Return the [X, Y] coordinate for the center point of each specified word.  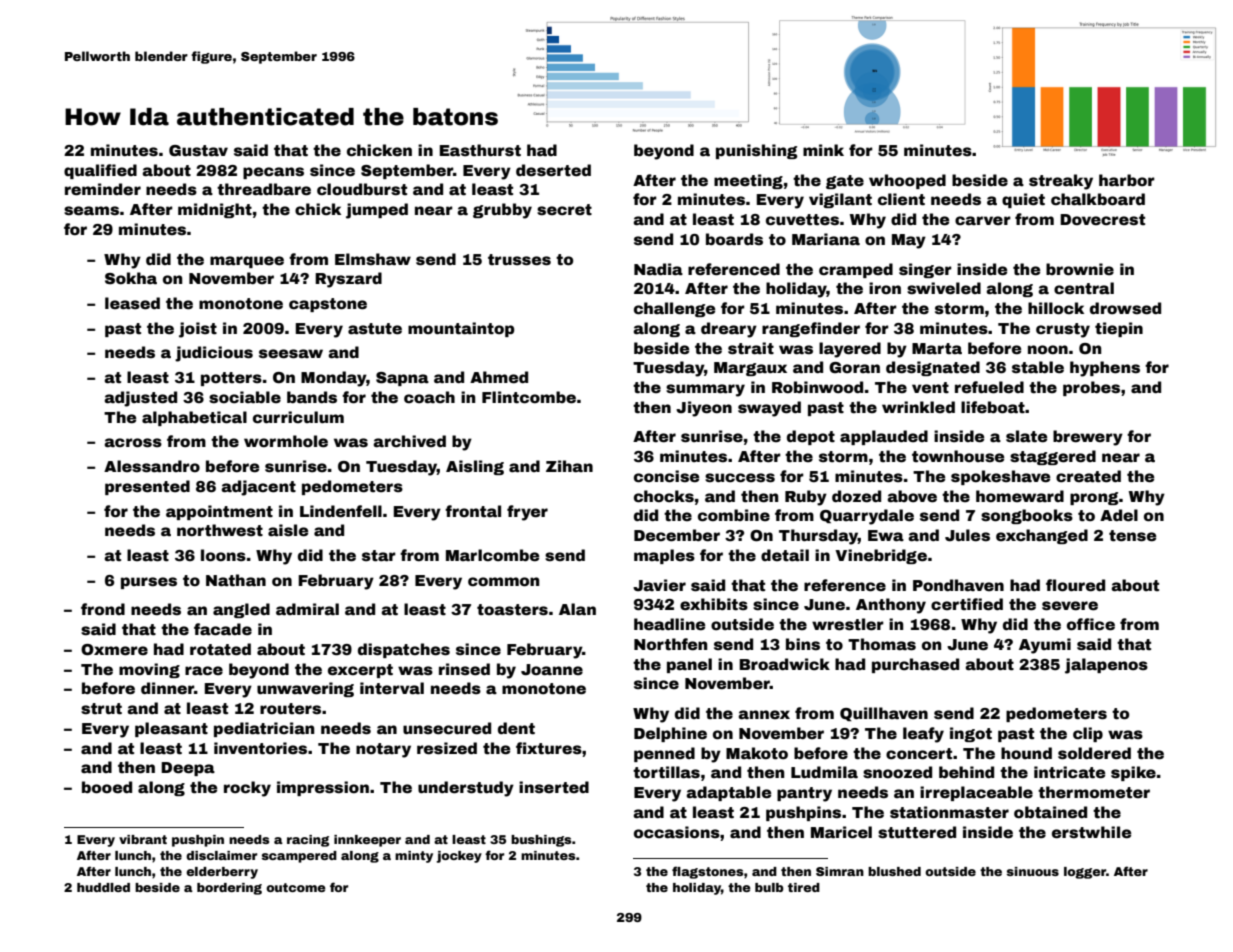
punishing [757, 151]
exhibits [714, 604]
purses [149, 583]
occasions [677, 832]
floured [1075, 585]
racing [308, 841]
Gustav [198, 151]
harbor [1127, 180]
